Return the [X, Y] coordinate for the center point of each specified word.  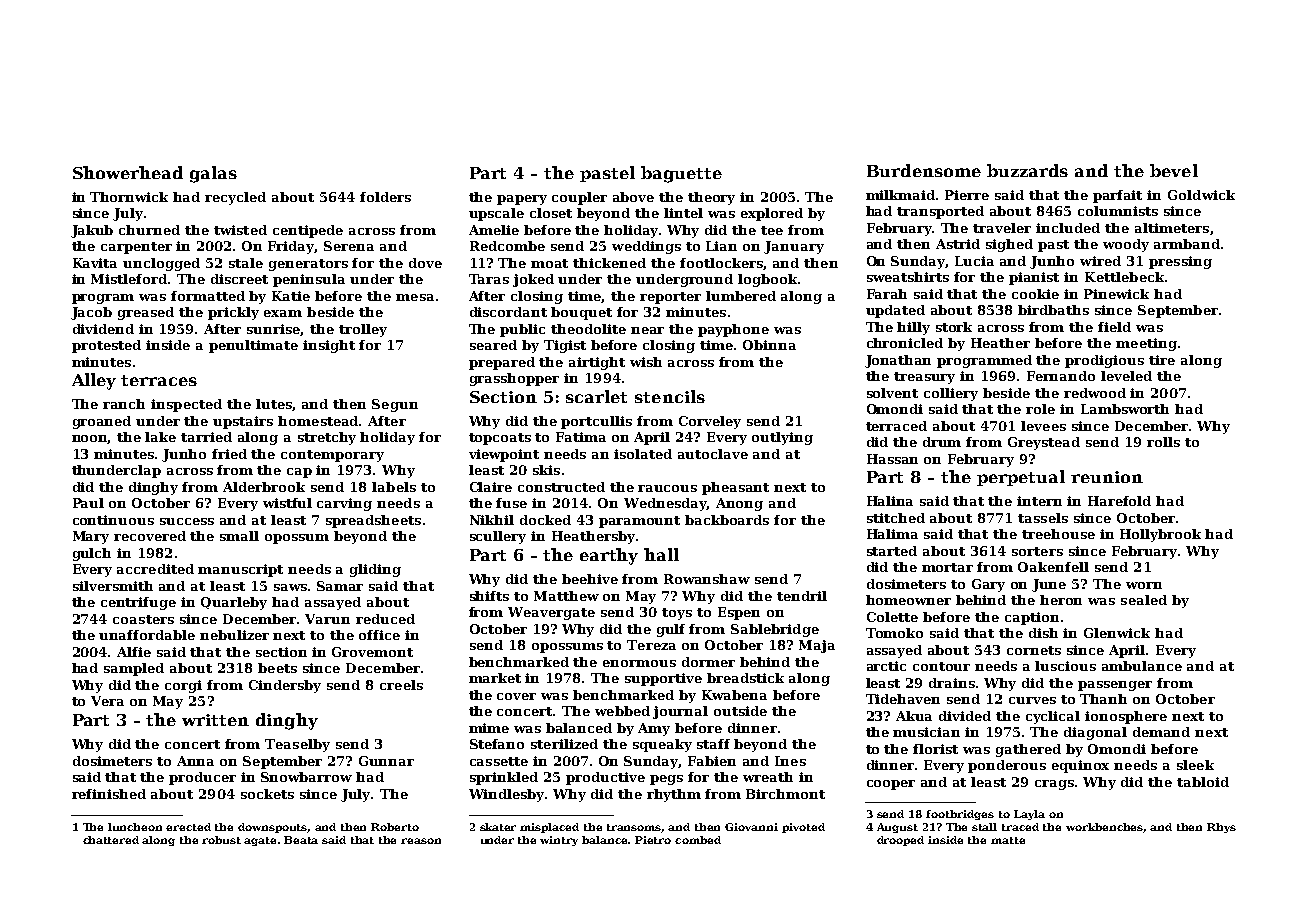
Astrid [958, 244]
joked [533, 280]
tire [1162, 360]
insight [329, 346]
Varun [327, 619]
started [892, 551]
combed [698, 840]
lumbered [741, 296]
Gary [988, 585]
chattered [111, 840]
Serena [349, 246]
